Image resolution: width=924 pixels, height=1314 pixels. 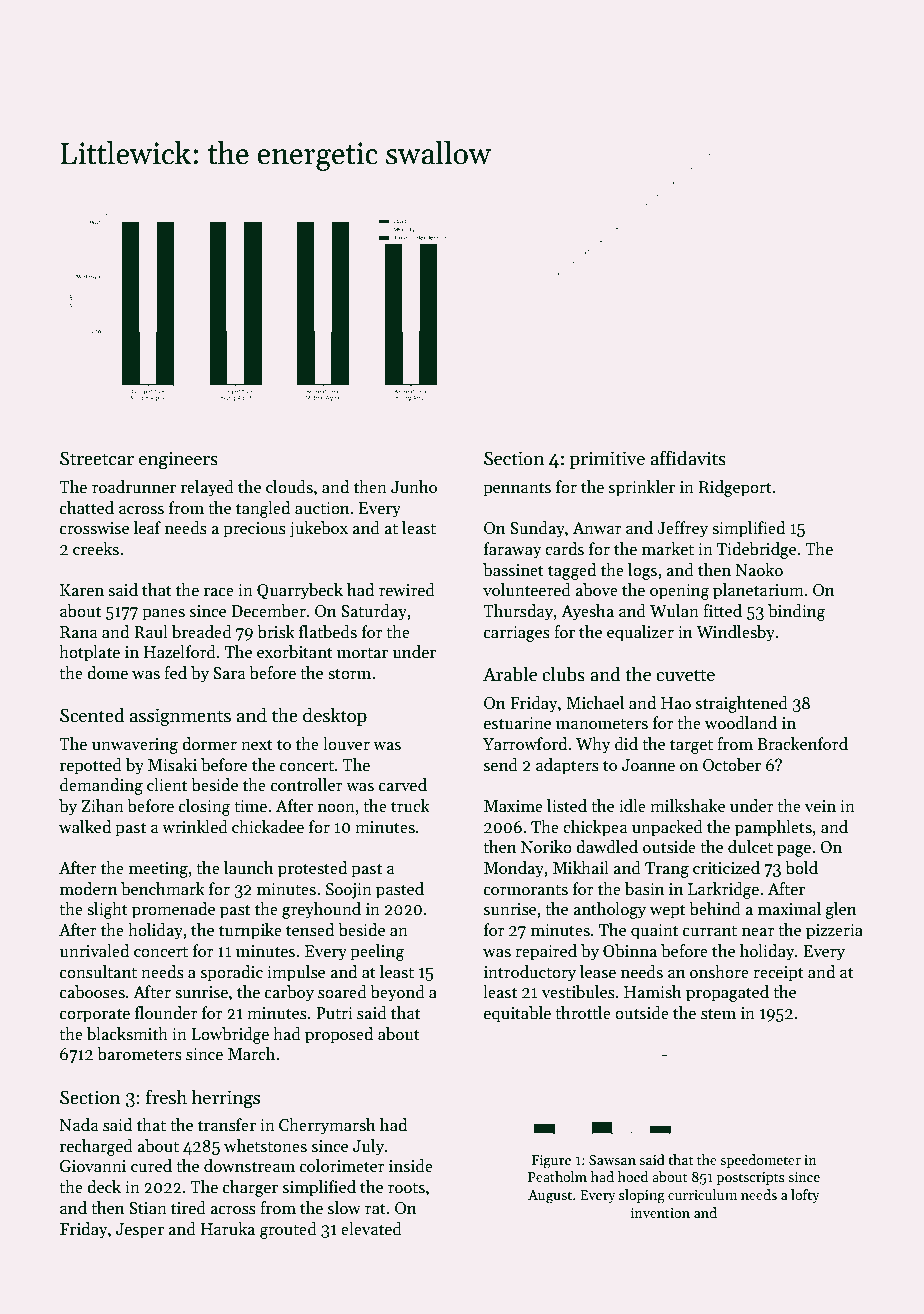 What do you see at coordinates (546, 952) in the screenshot?
I see `repaired` at bounding box center [546, 952].
